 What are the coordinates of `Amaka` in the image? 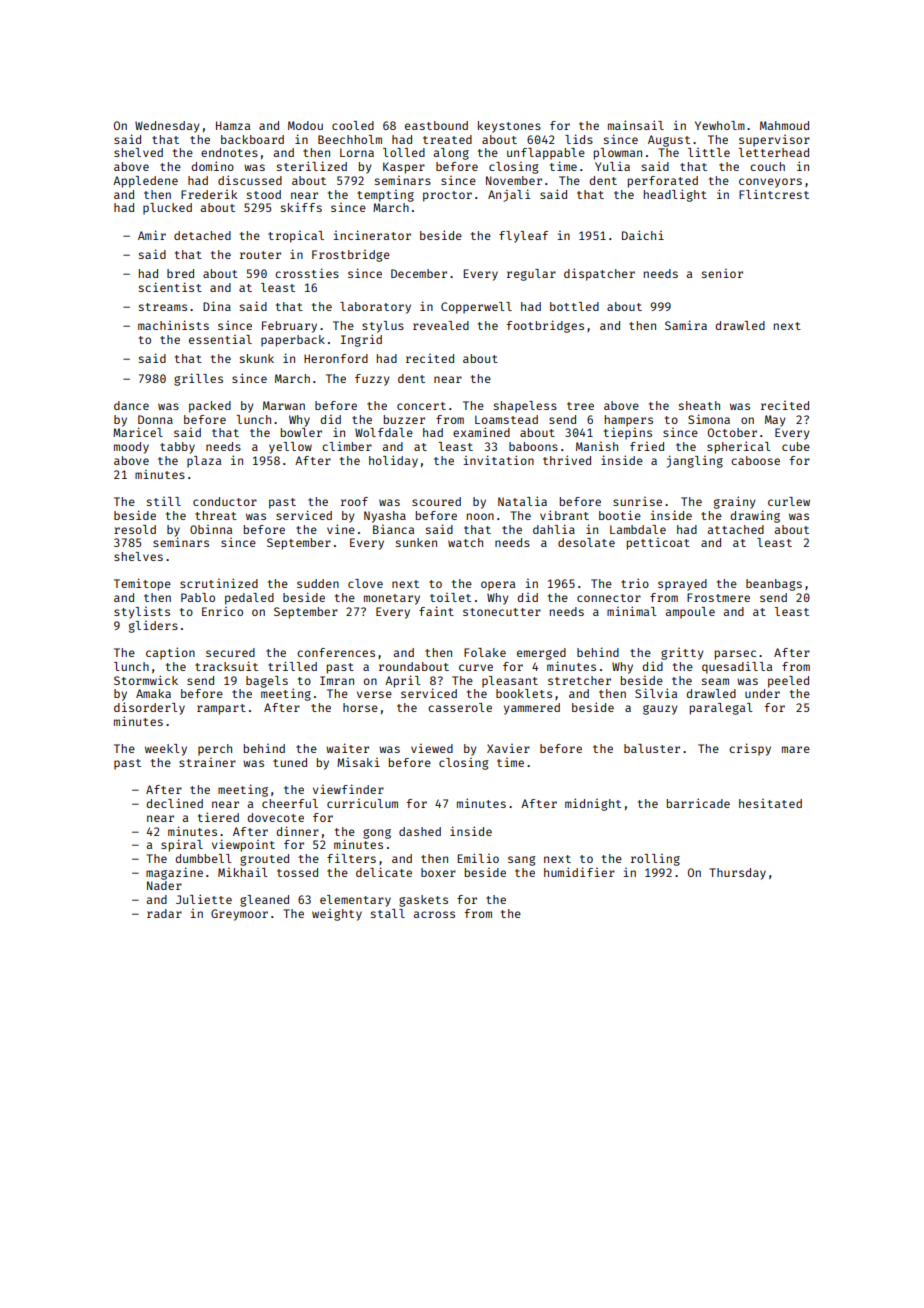 It's located at (153, 693).
